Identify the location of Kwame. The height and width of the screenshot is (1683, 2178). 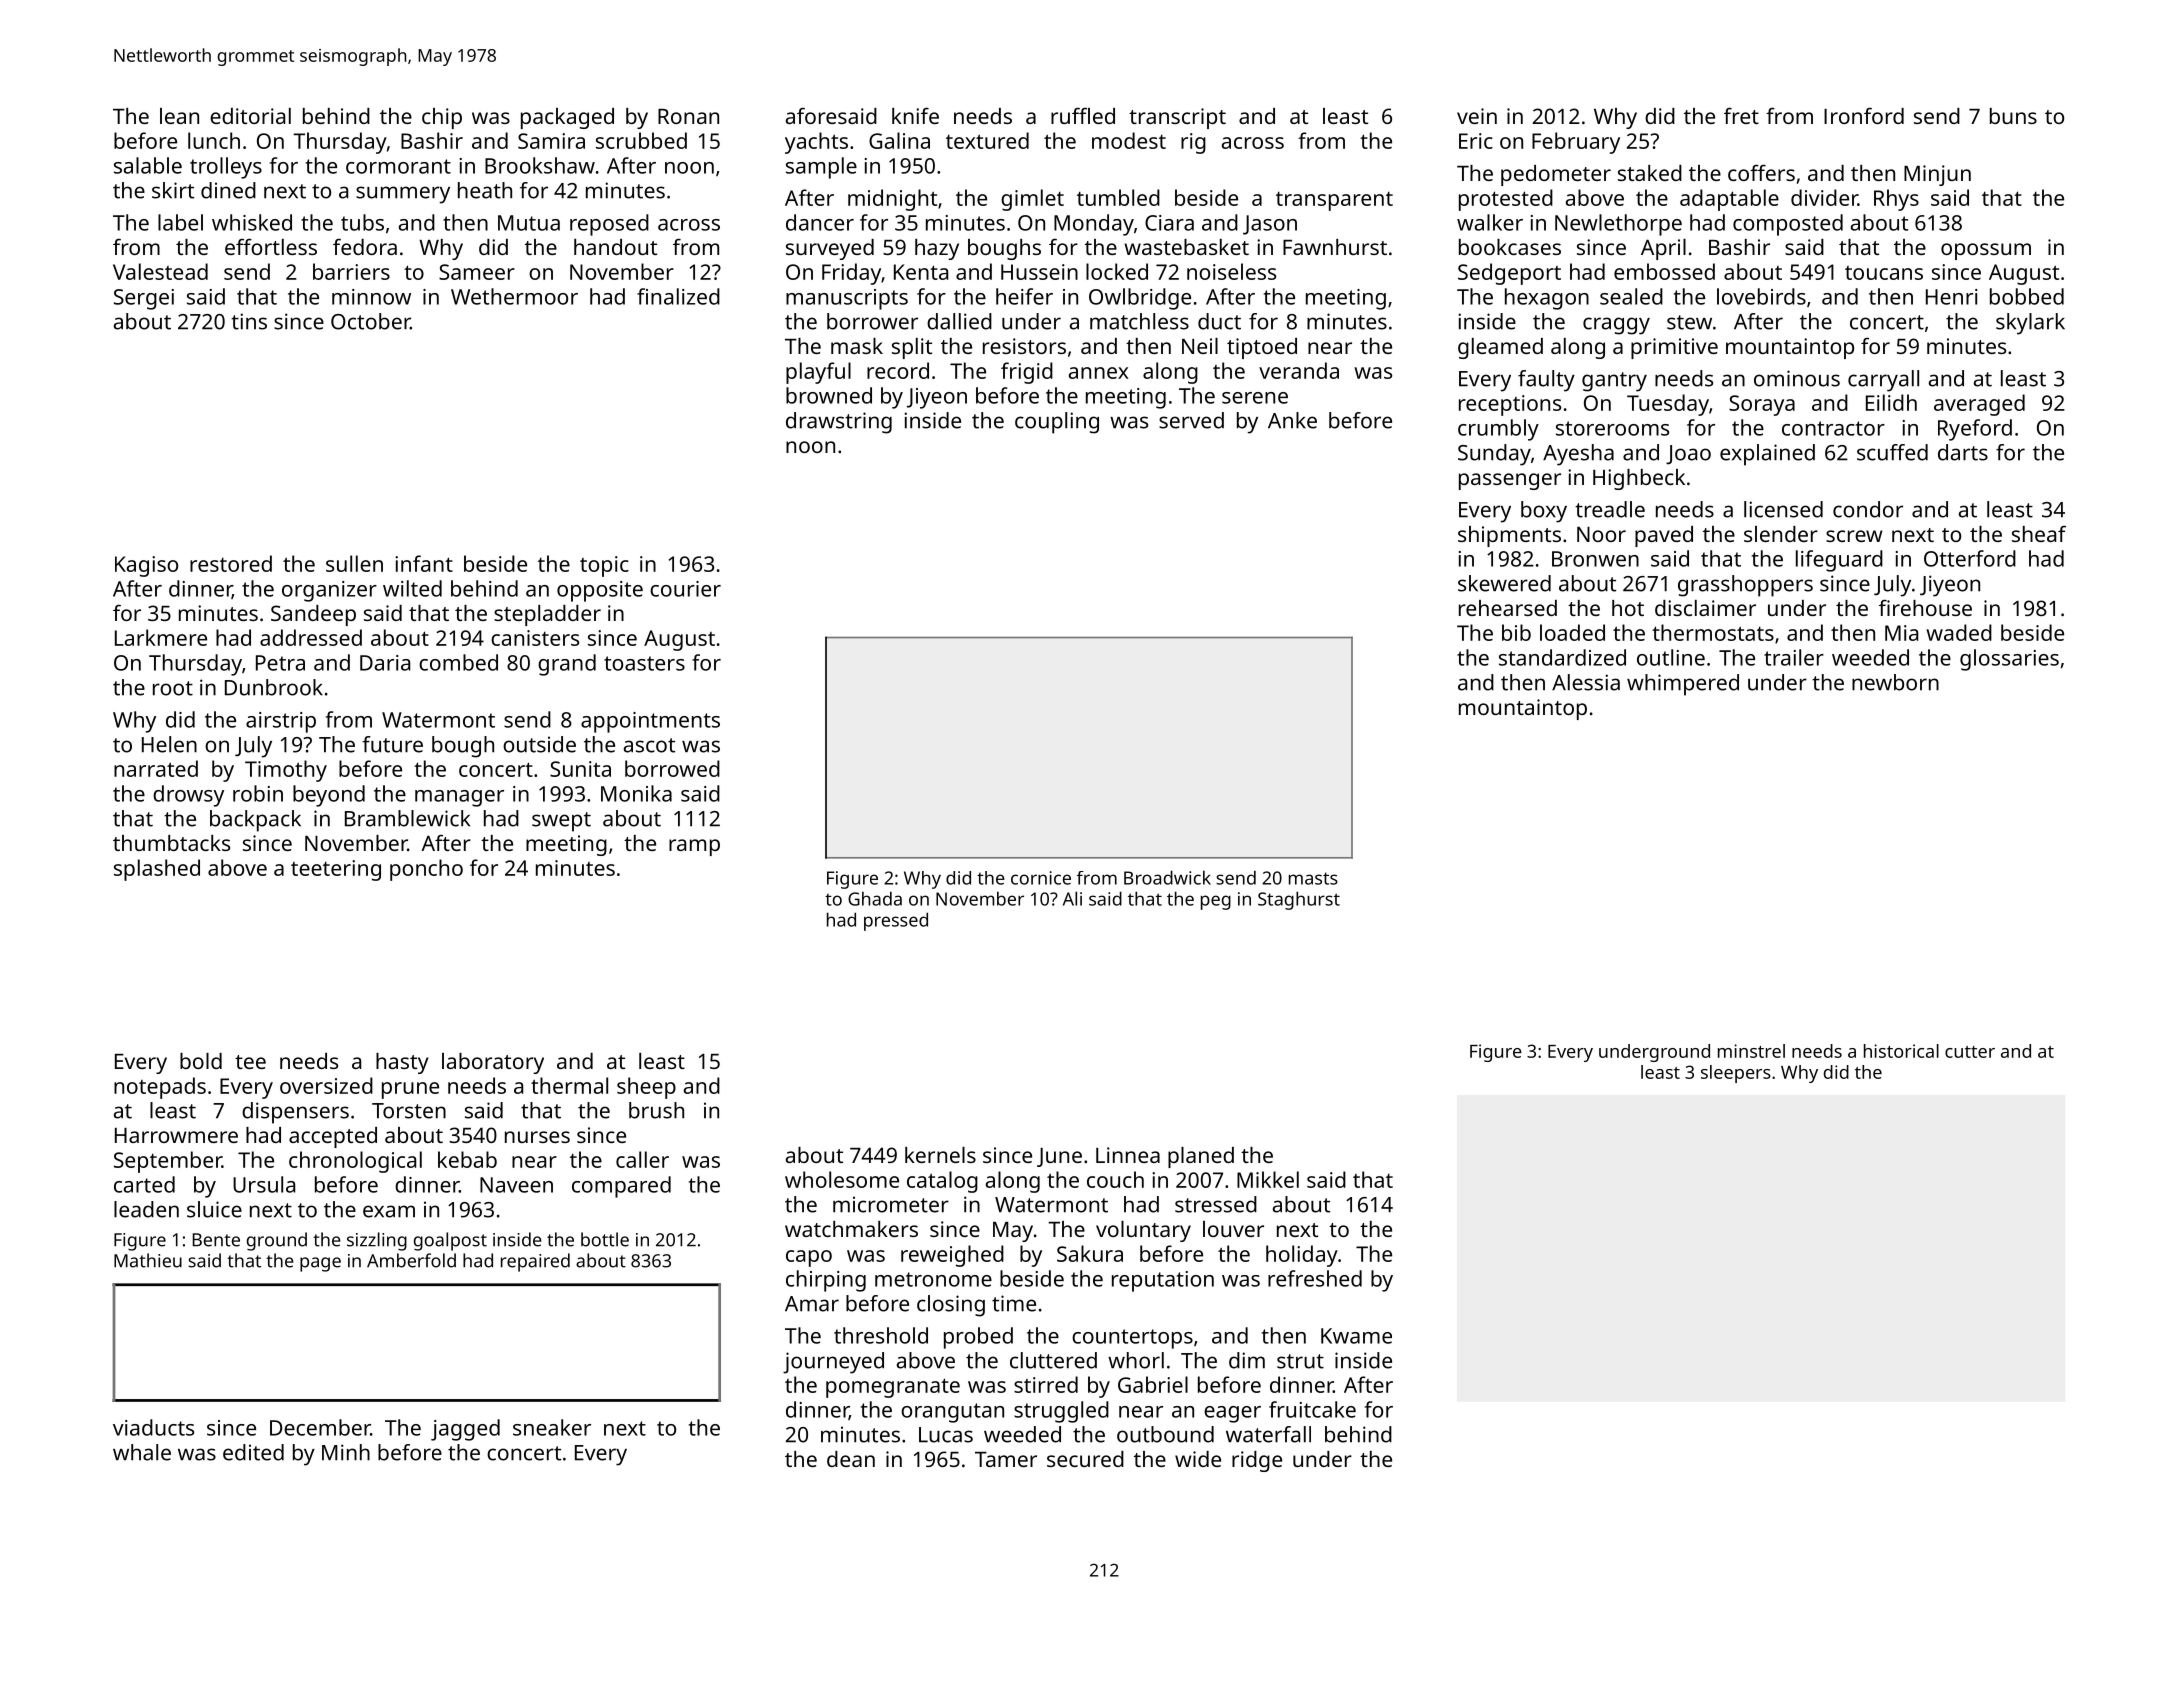
(1356, 1336).
